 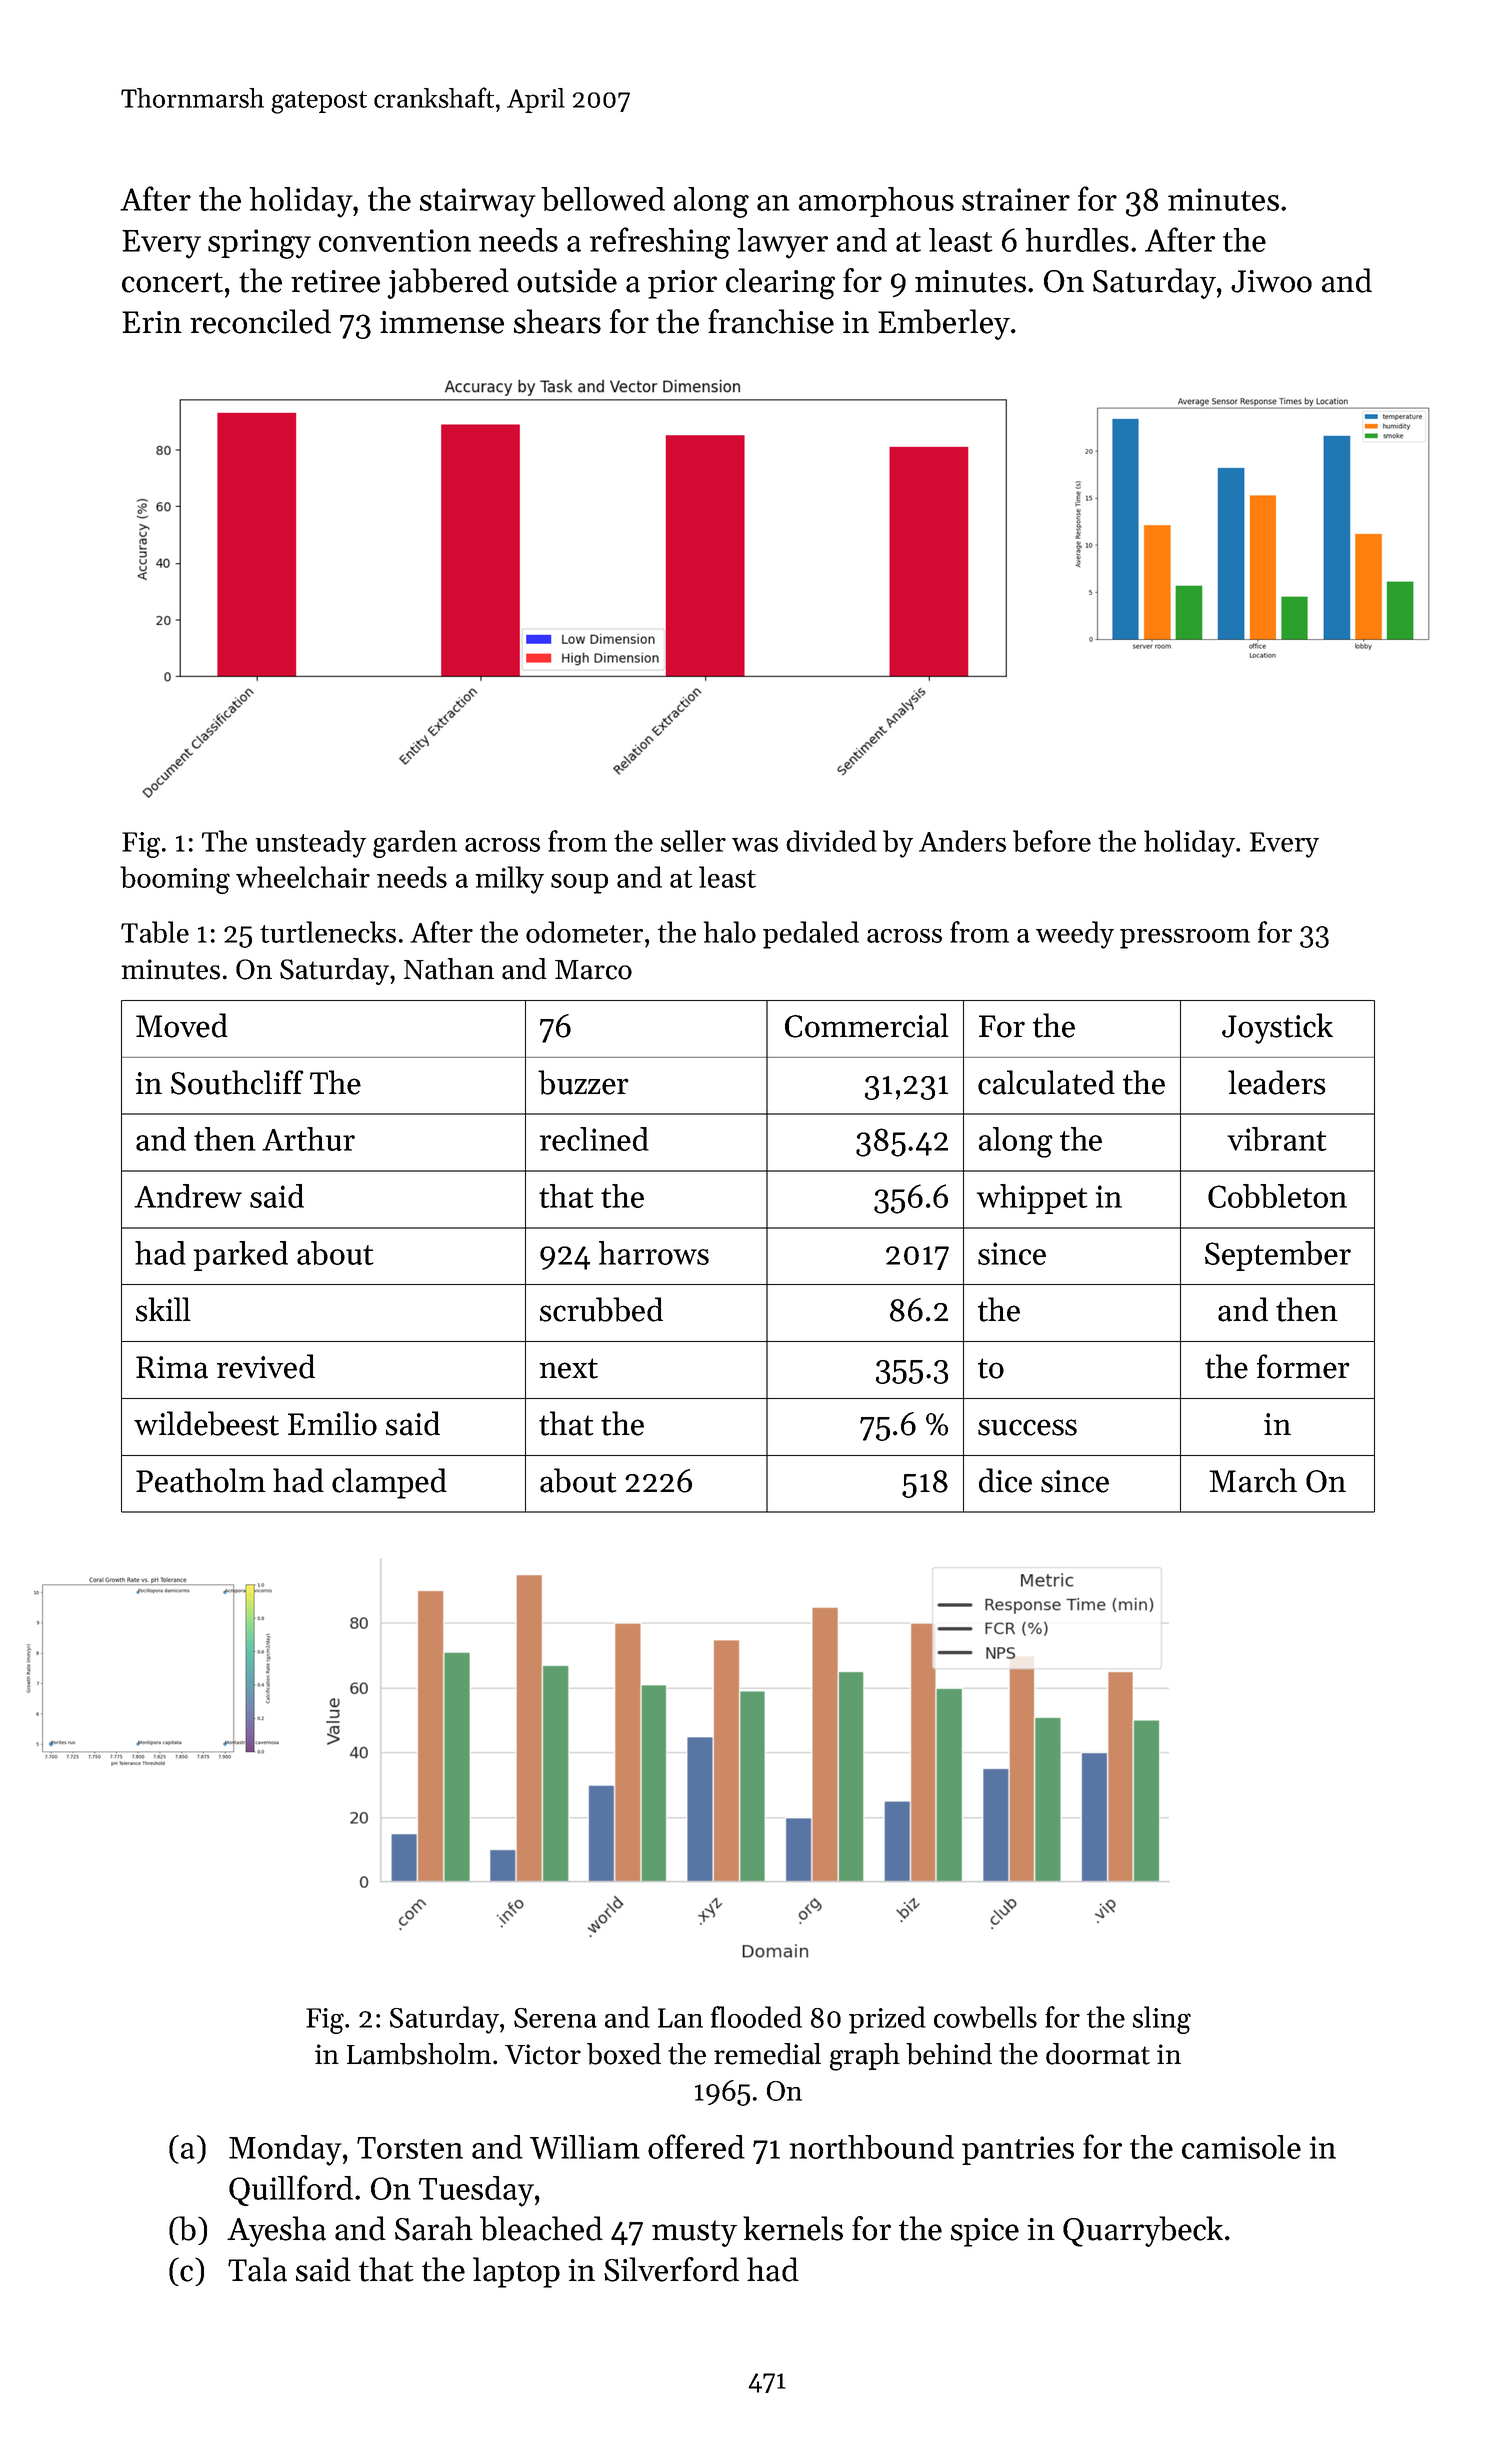 What do you see at coordinates (260, 321) in the screenshot?
I see `reconciled` at bounding box center [260, 321].
